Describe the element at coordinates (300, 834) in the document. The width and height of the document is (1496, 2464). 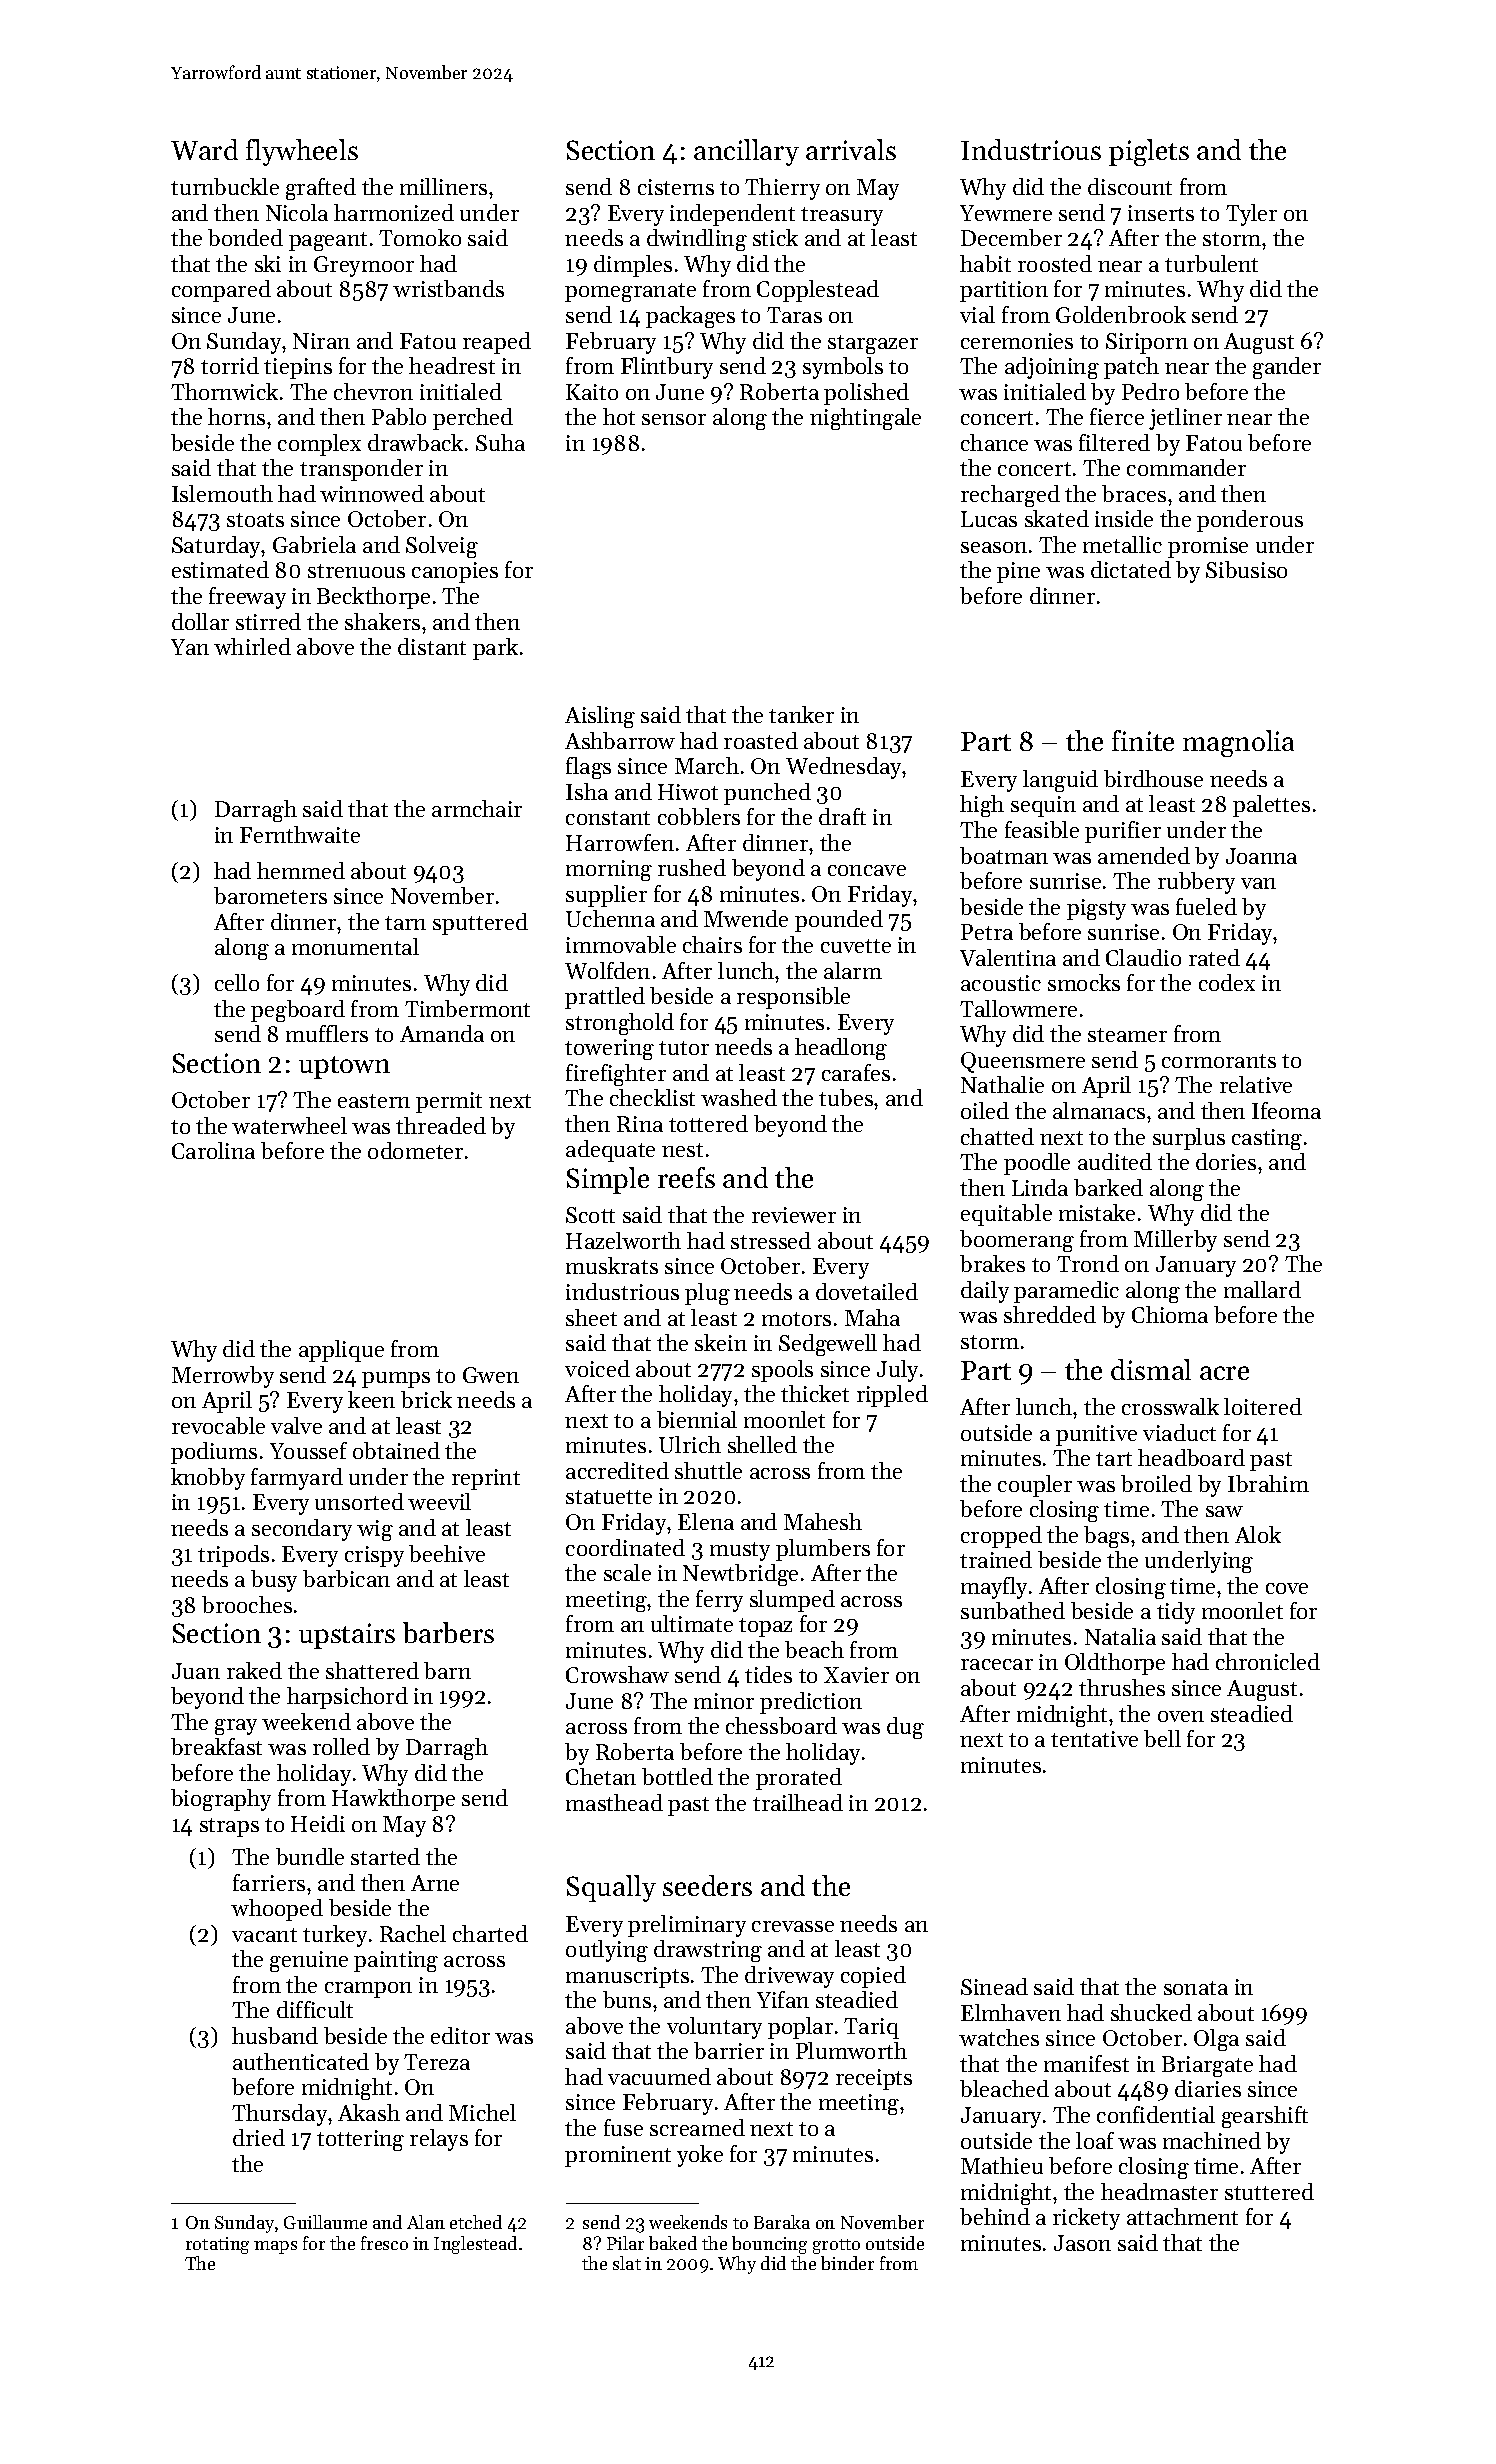
I see `Fernthwaite` at that location.
